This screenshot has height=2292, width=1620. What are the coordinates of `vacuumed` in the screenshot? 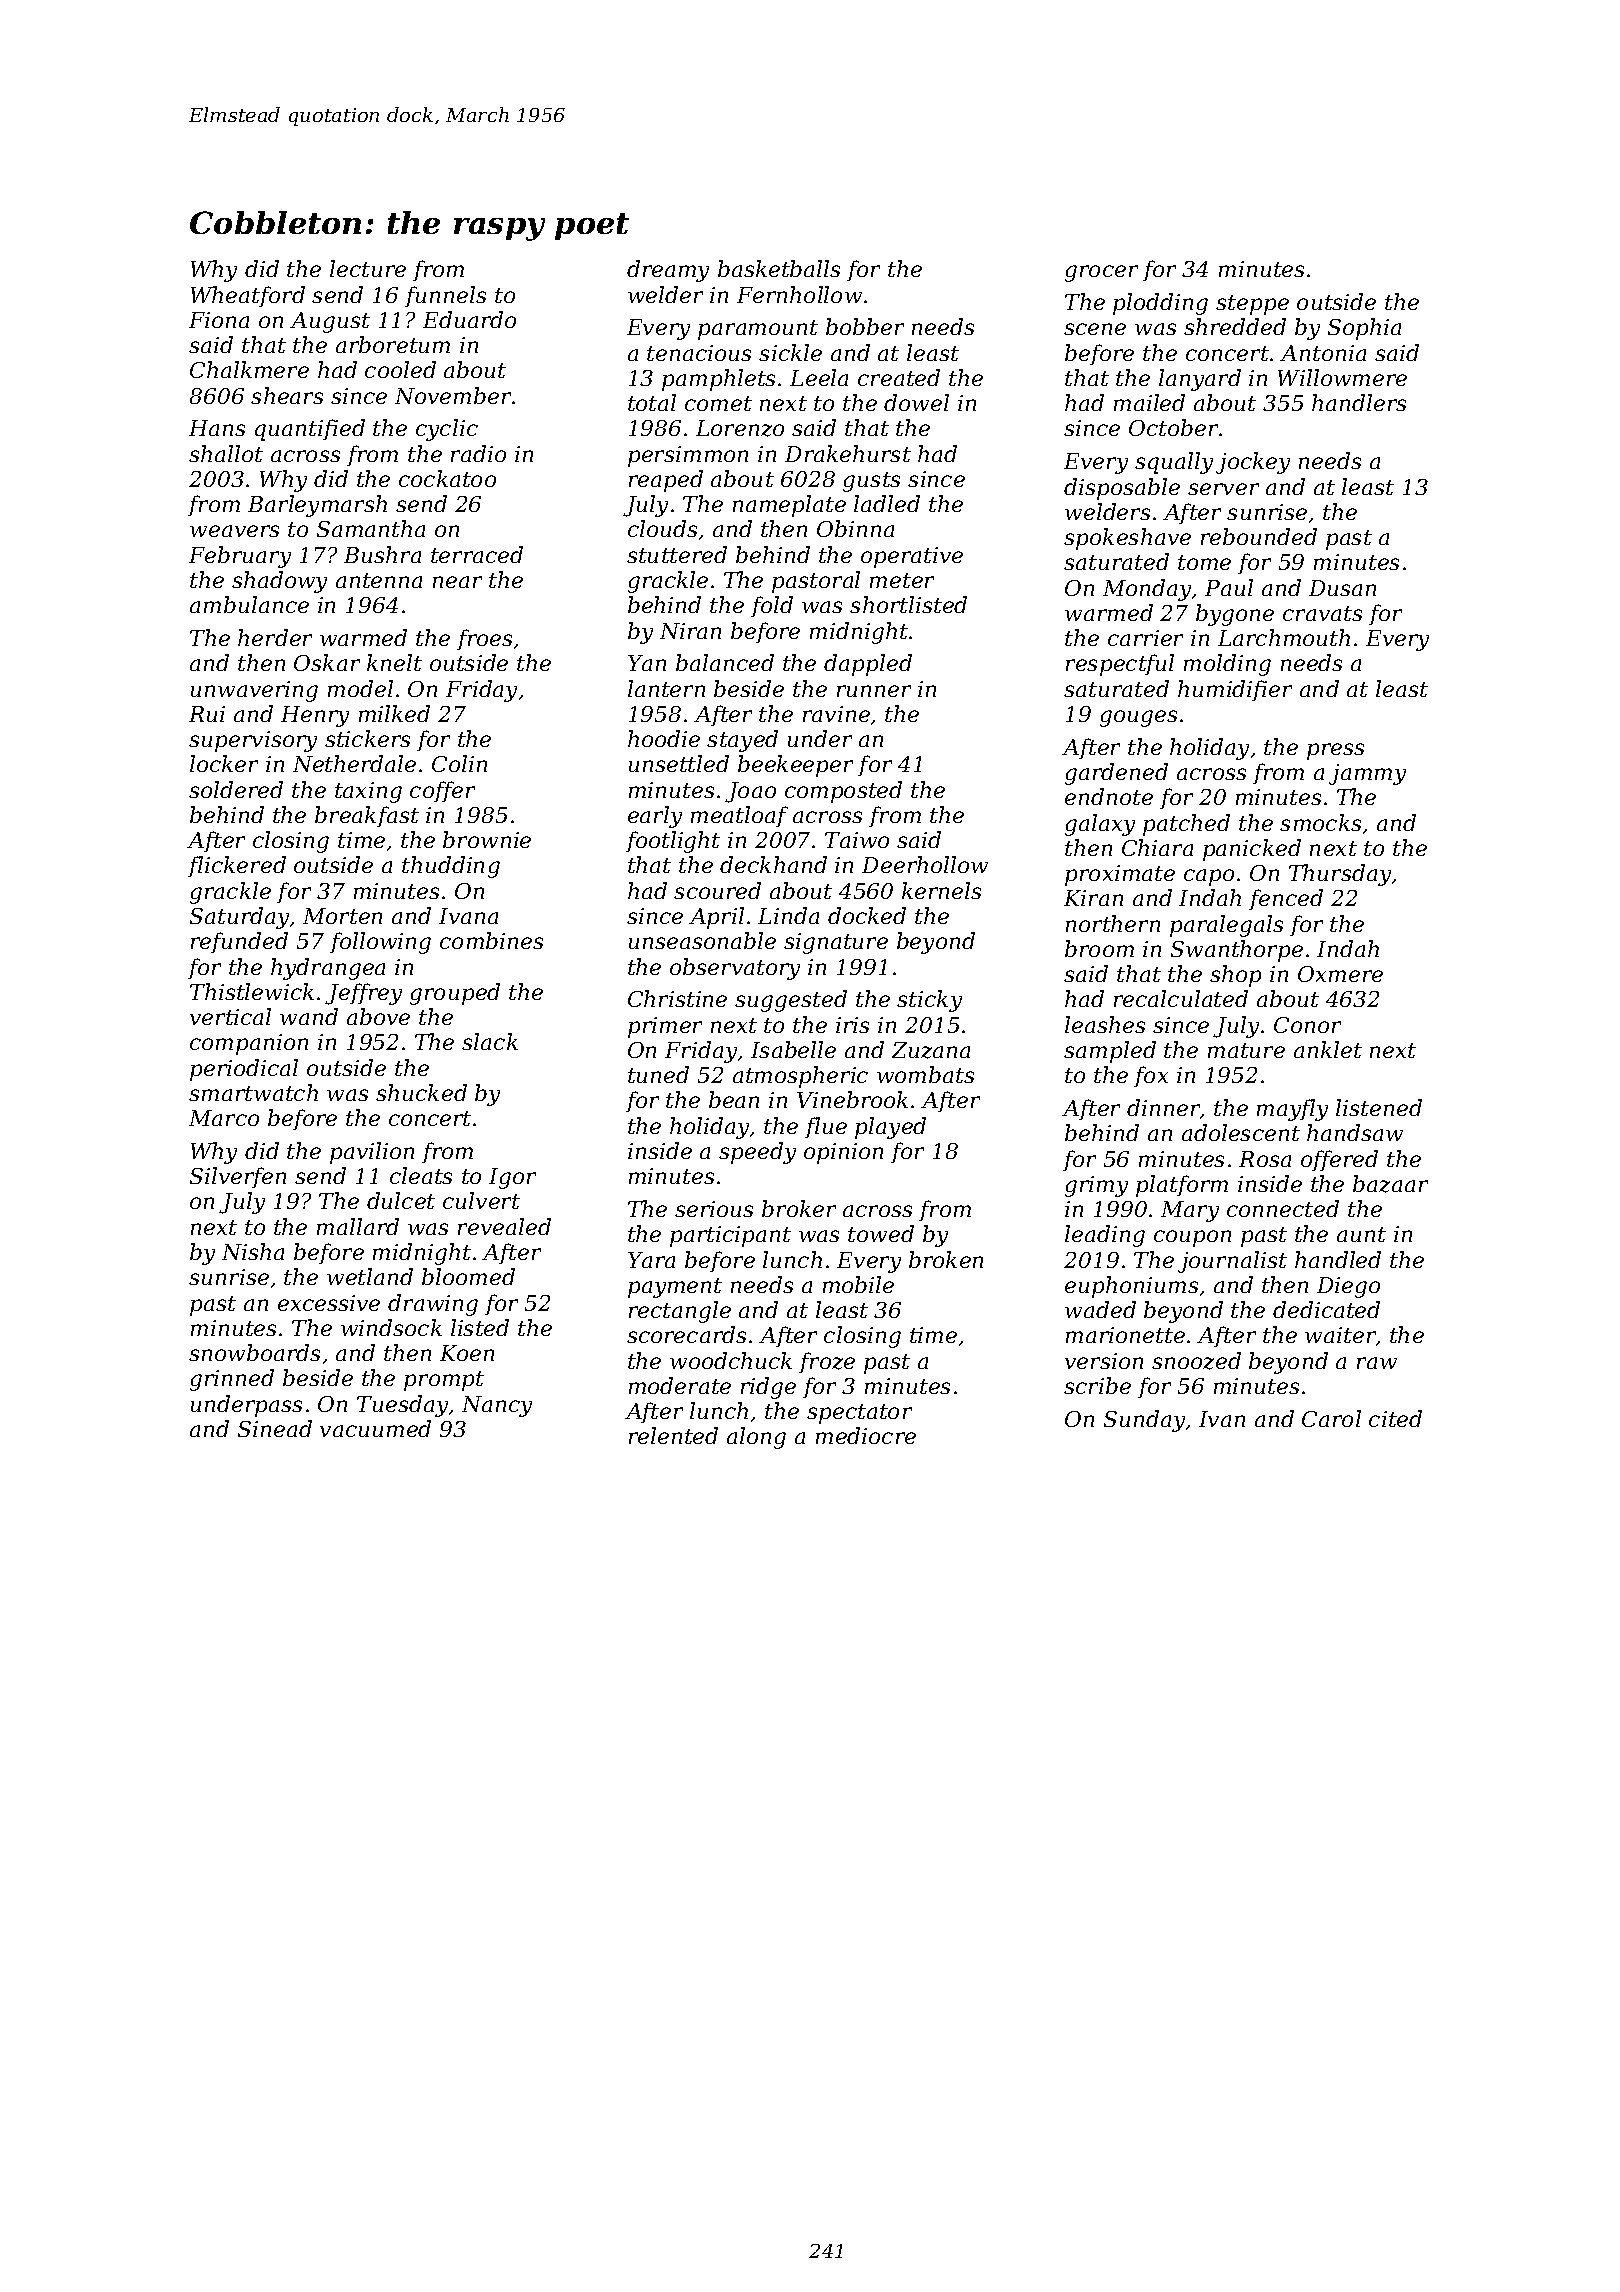 It's located at (375, 1428).
